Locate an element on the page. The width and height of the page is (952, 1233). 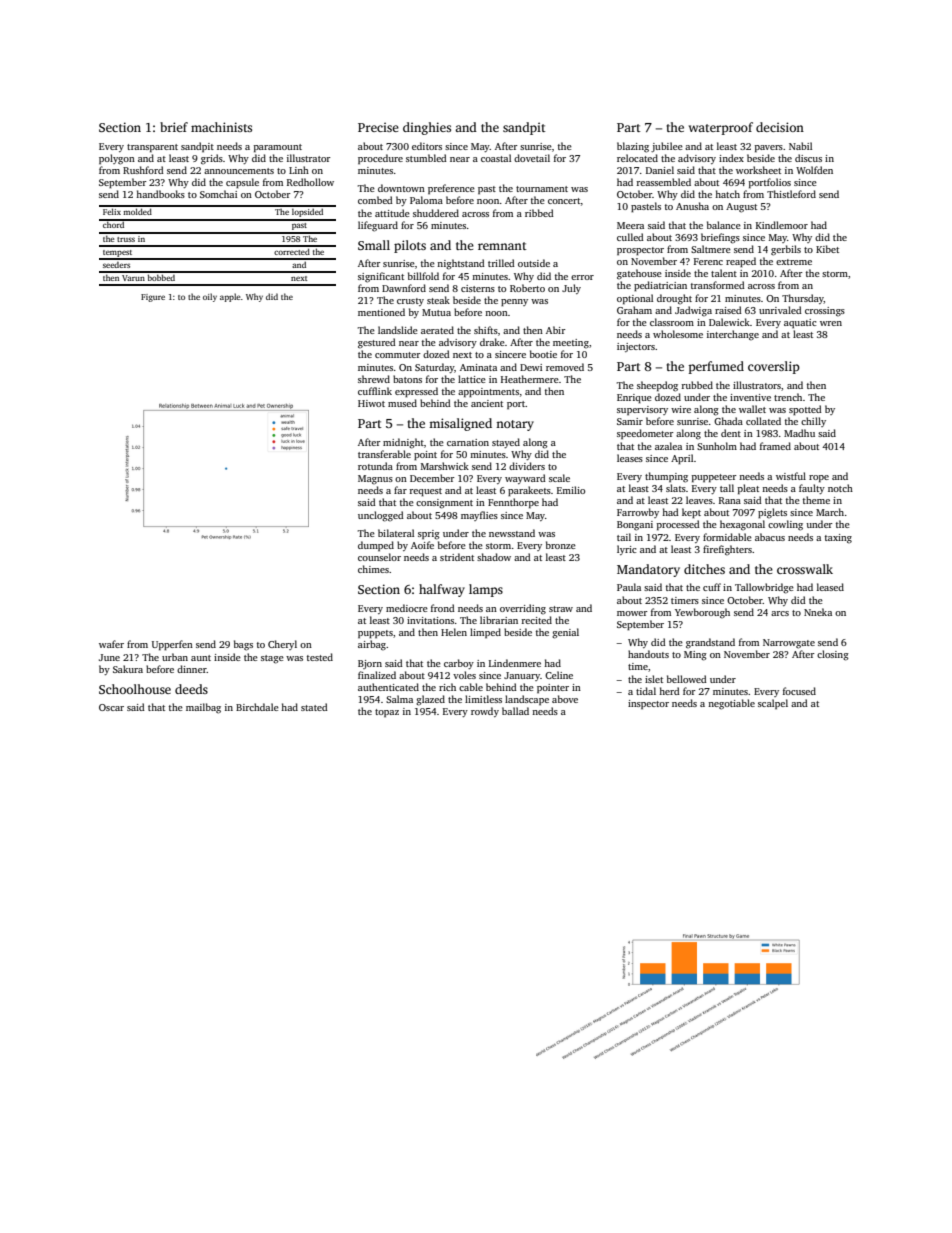
oily is located at coordinates (210, 297).
